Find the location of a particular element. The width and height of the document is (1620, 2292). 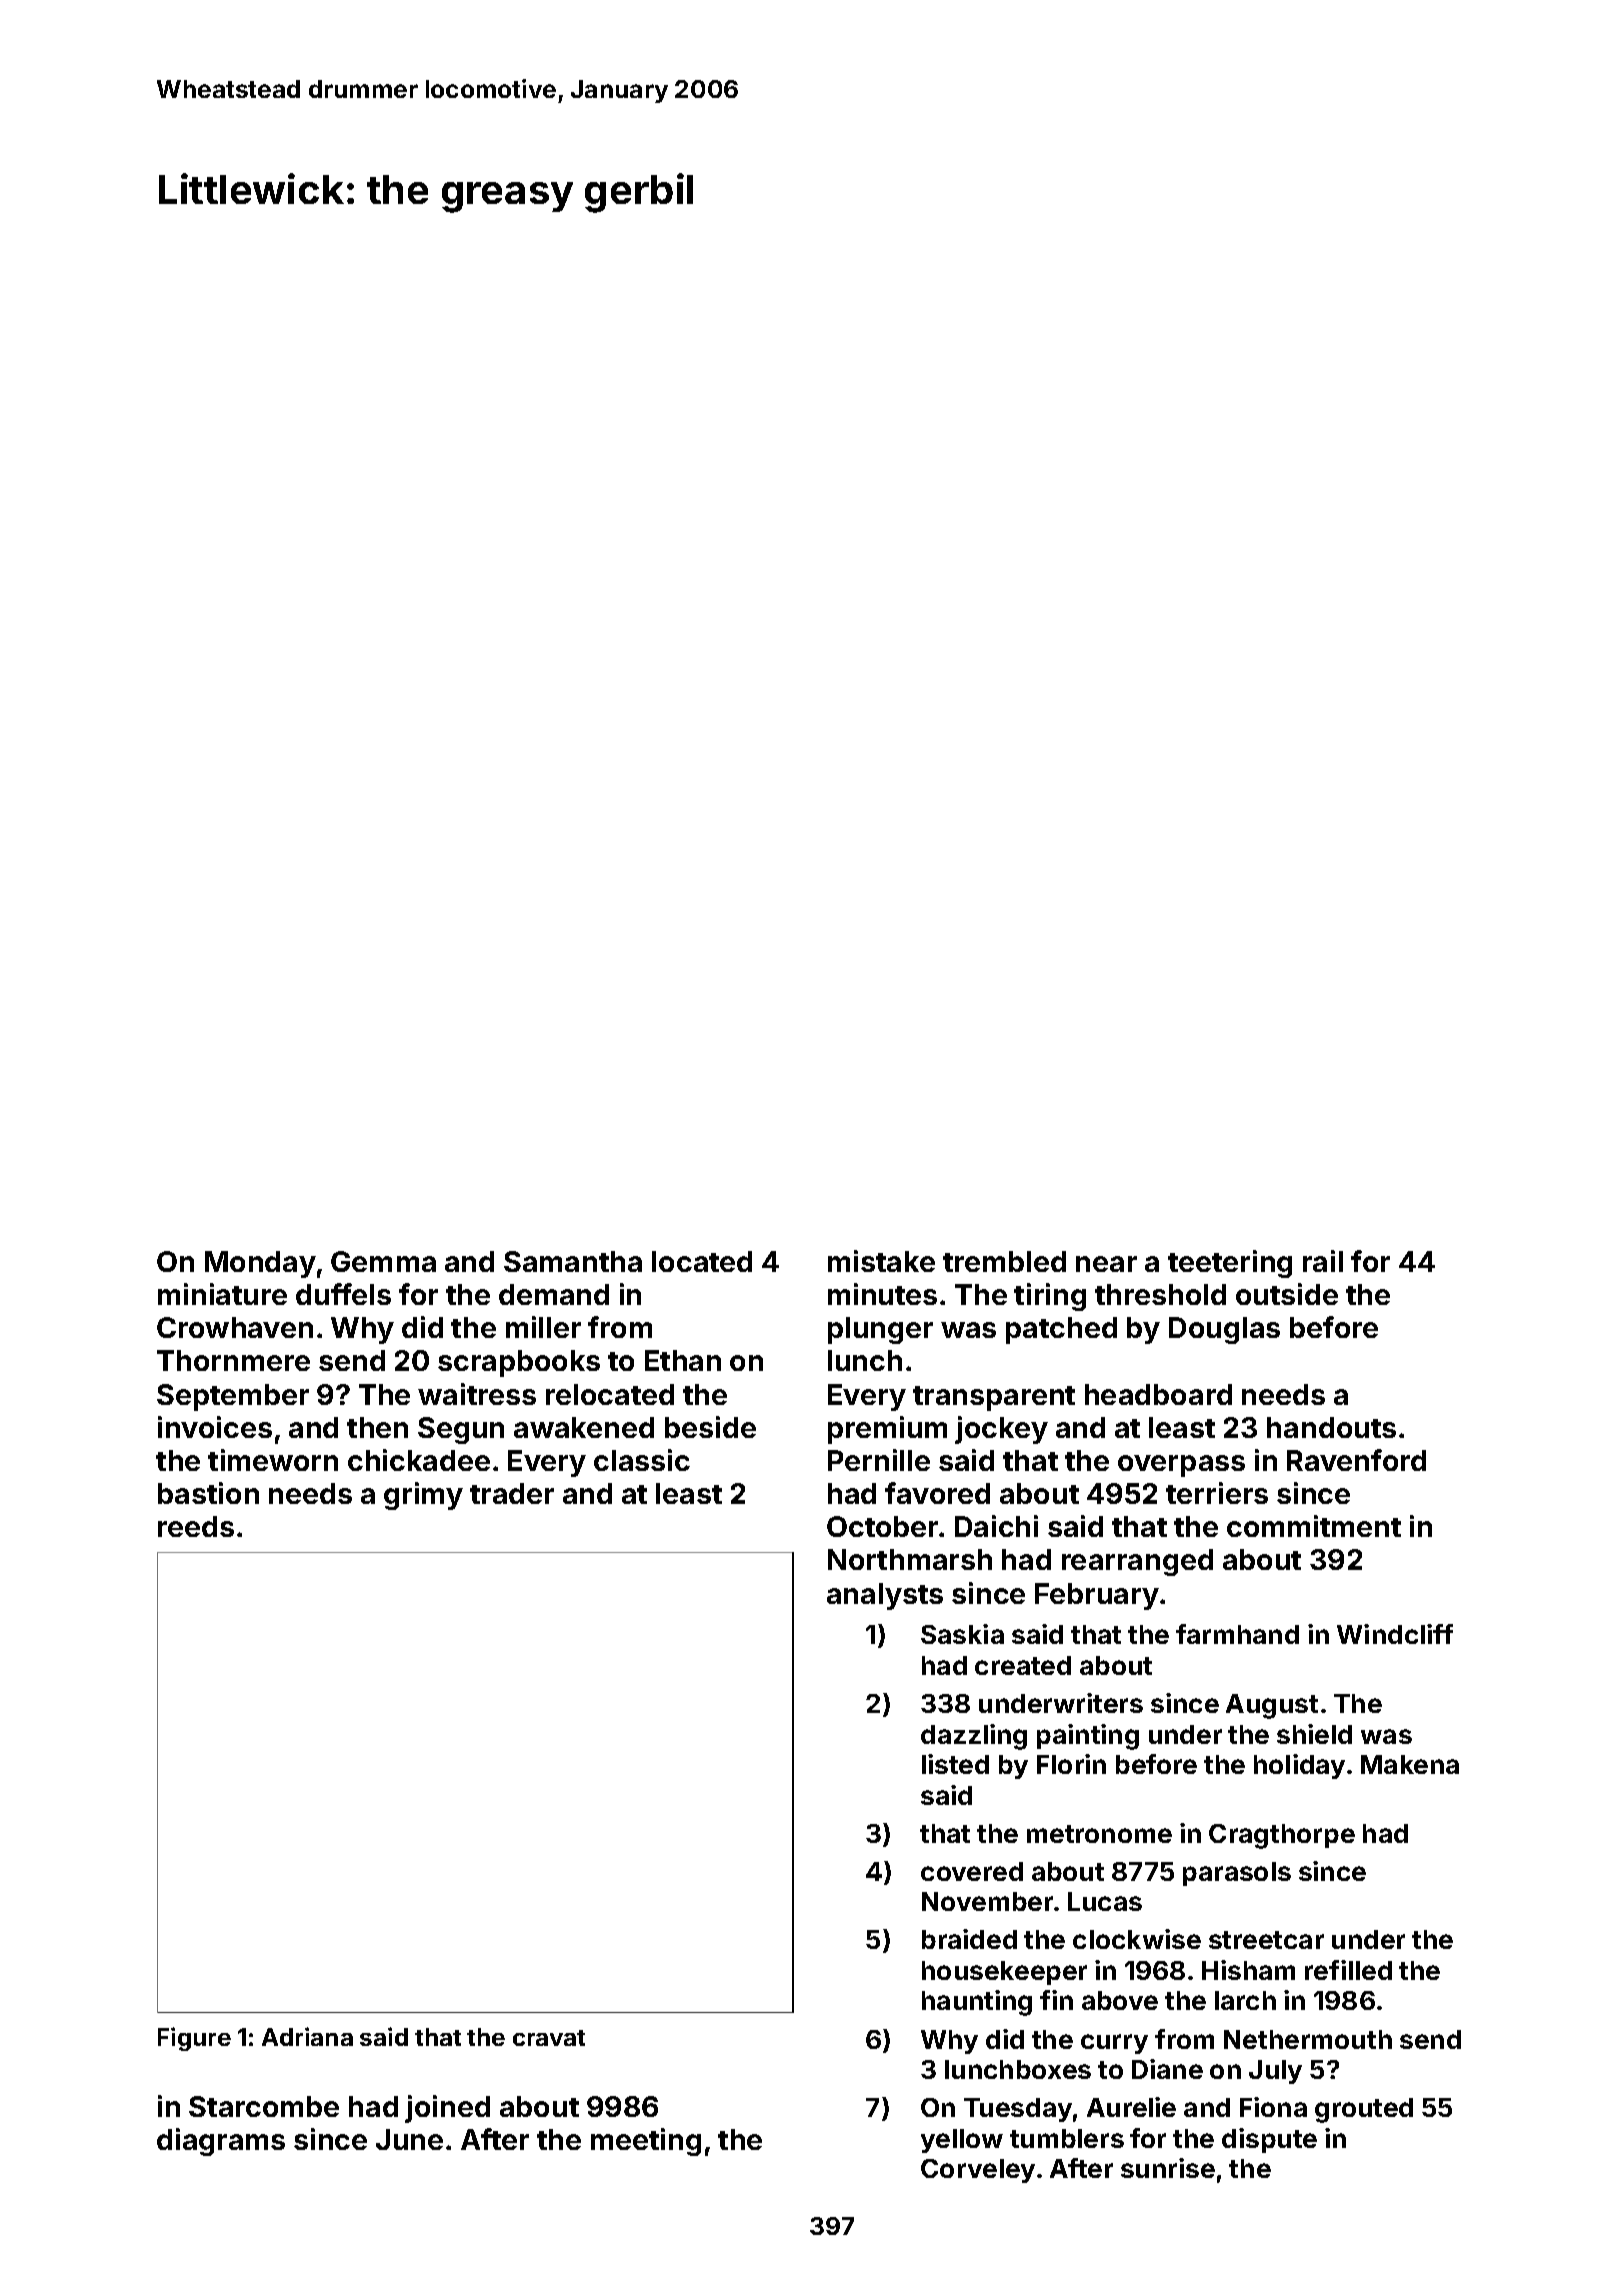

beside is located at coordinates (710, 1427).
